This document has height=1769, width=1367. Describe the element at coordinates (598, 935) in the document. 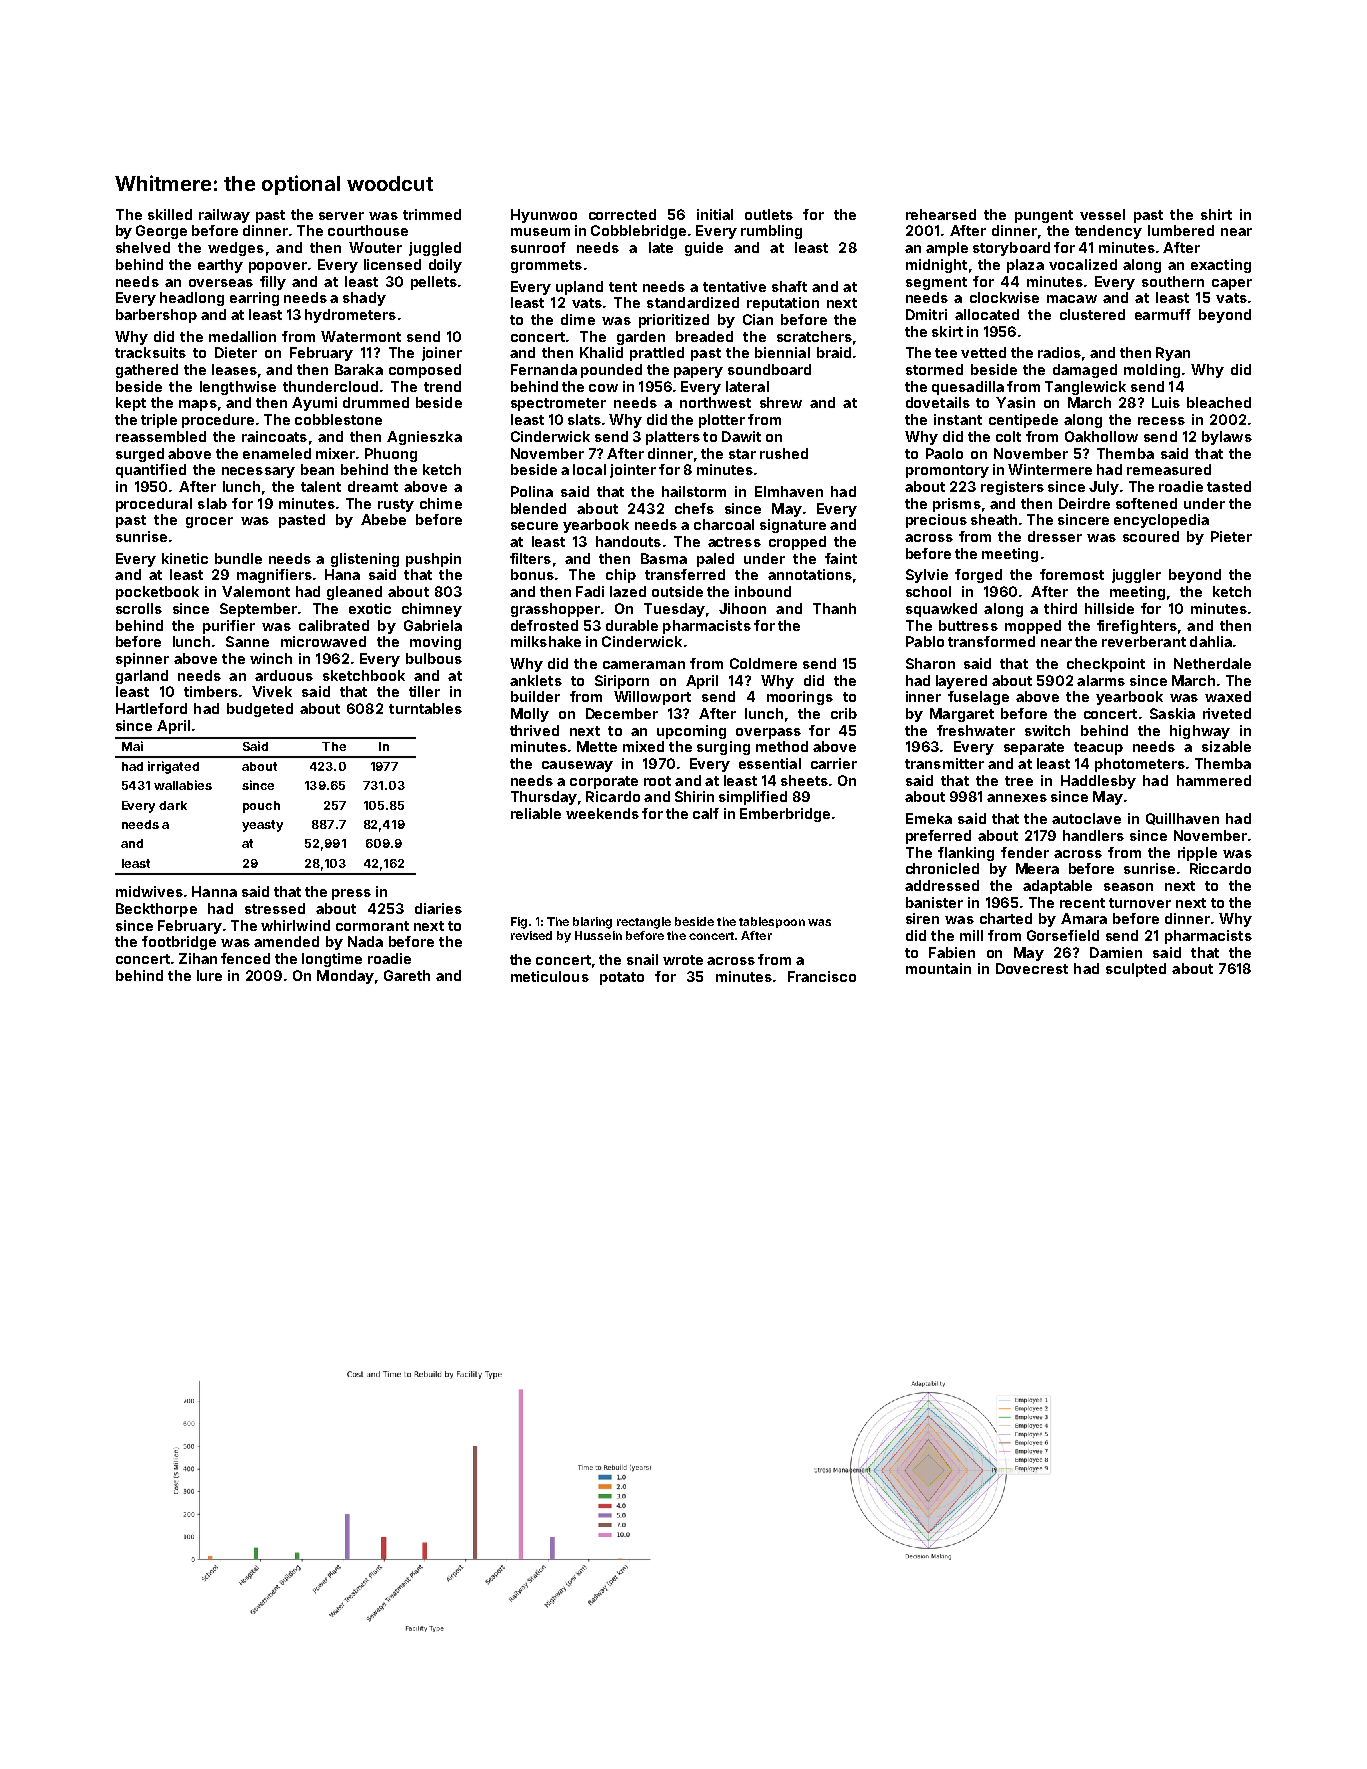

I see `Hussein` at that location.
